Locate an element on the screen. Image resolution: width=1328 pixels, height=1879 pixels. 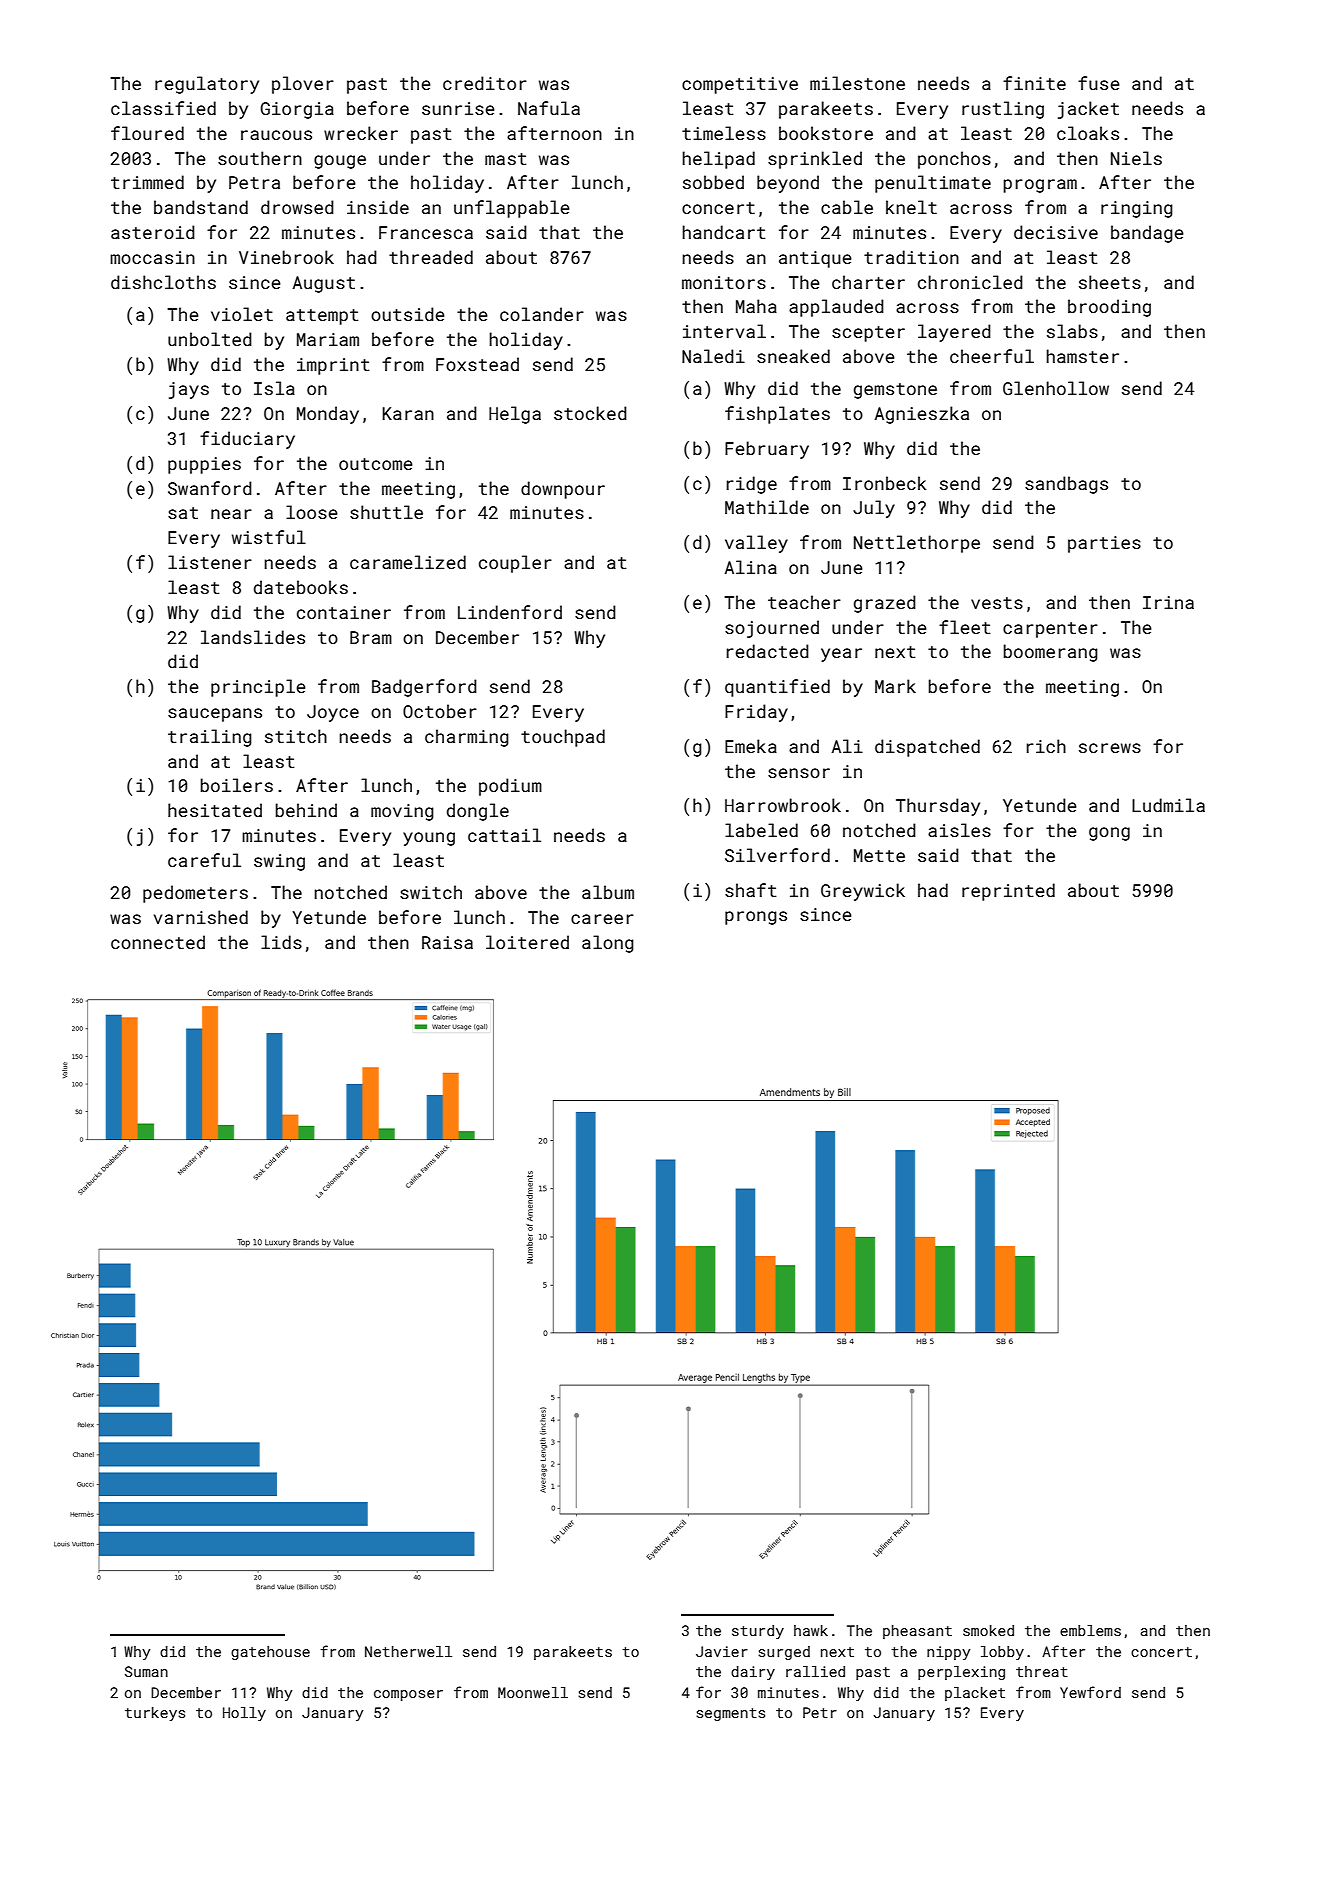
floured is located at coordinates (147, 133).
